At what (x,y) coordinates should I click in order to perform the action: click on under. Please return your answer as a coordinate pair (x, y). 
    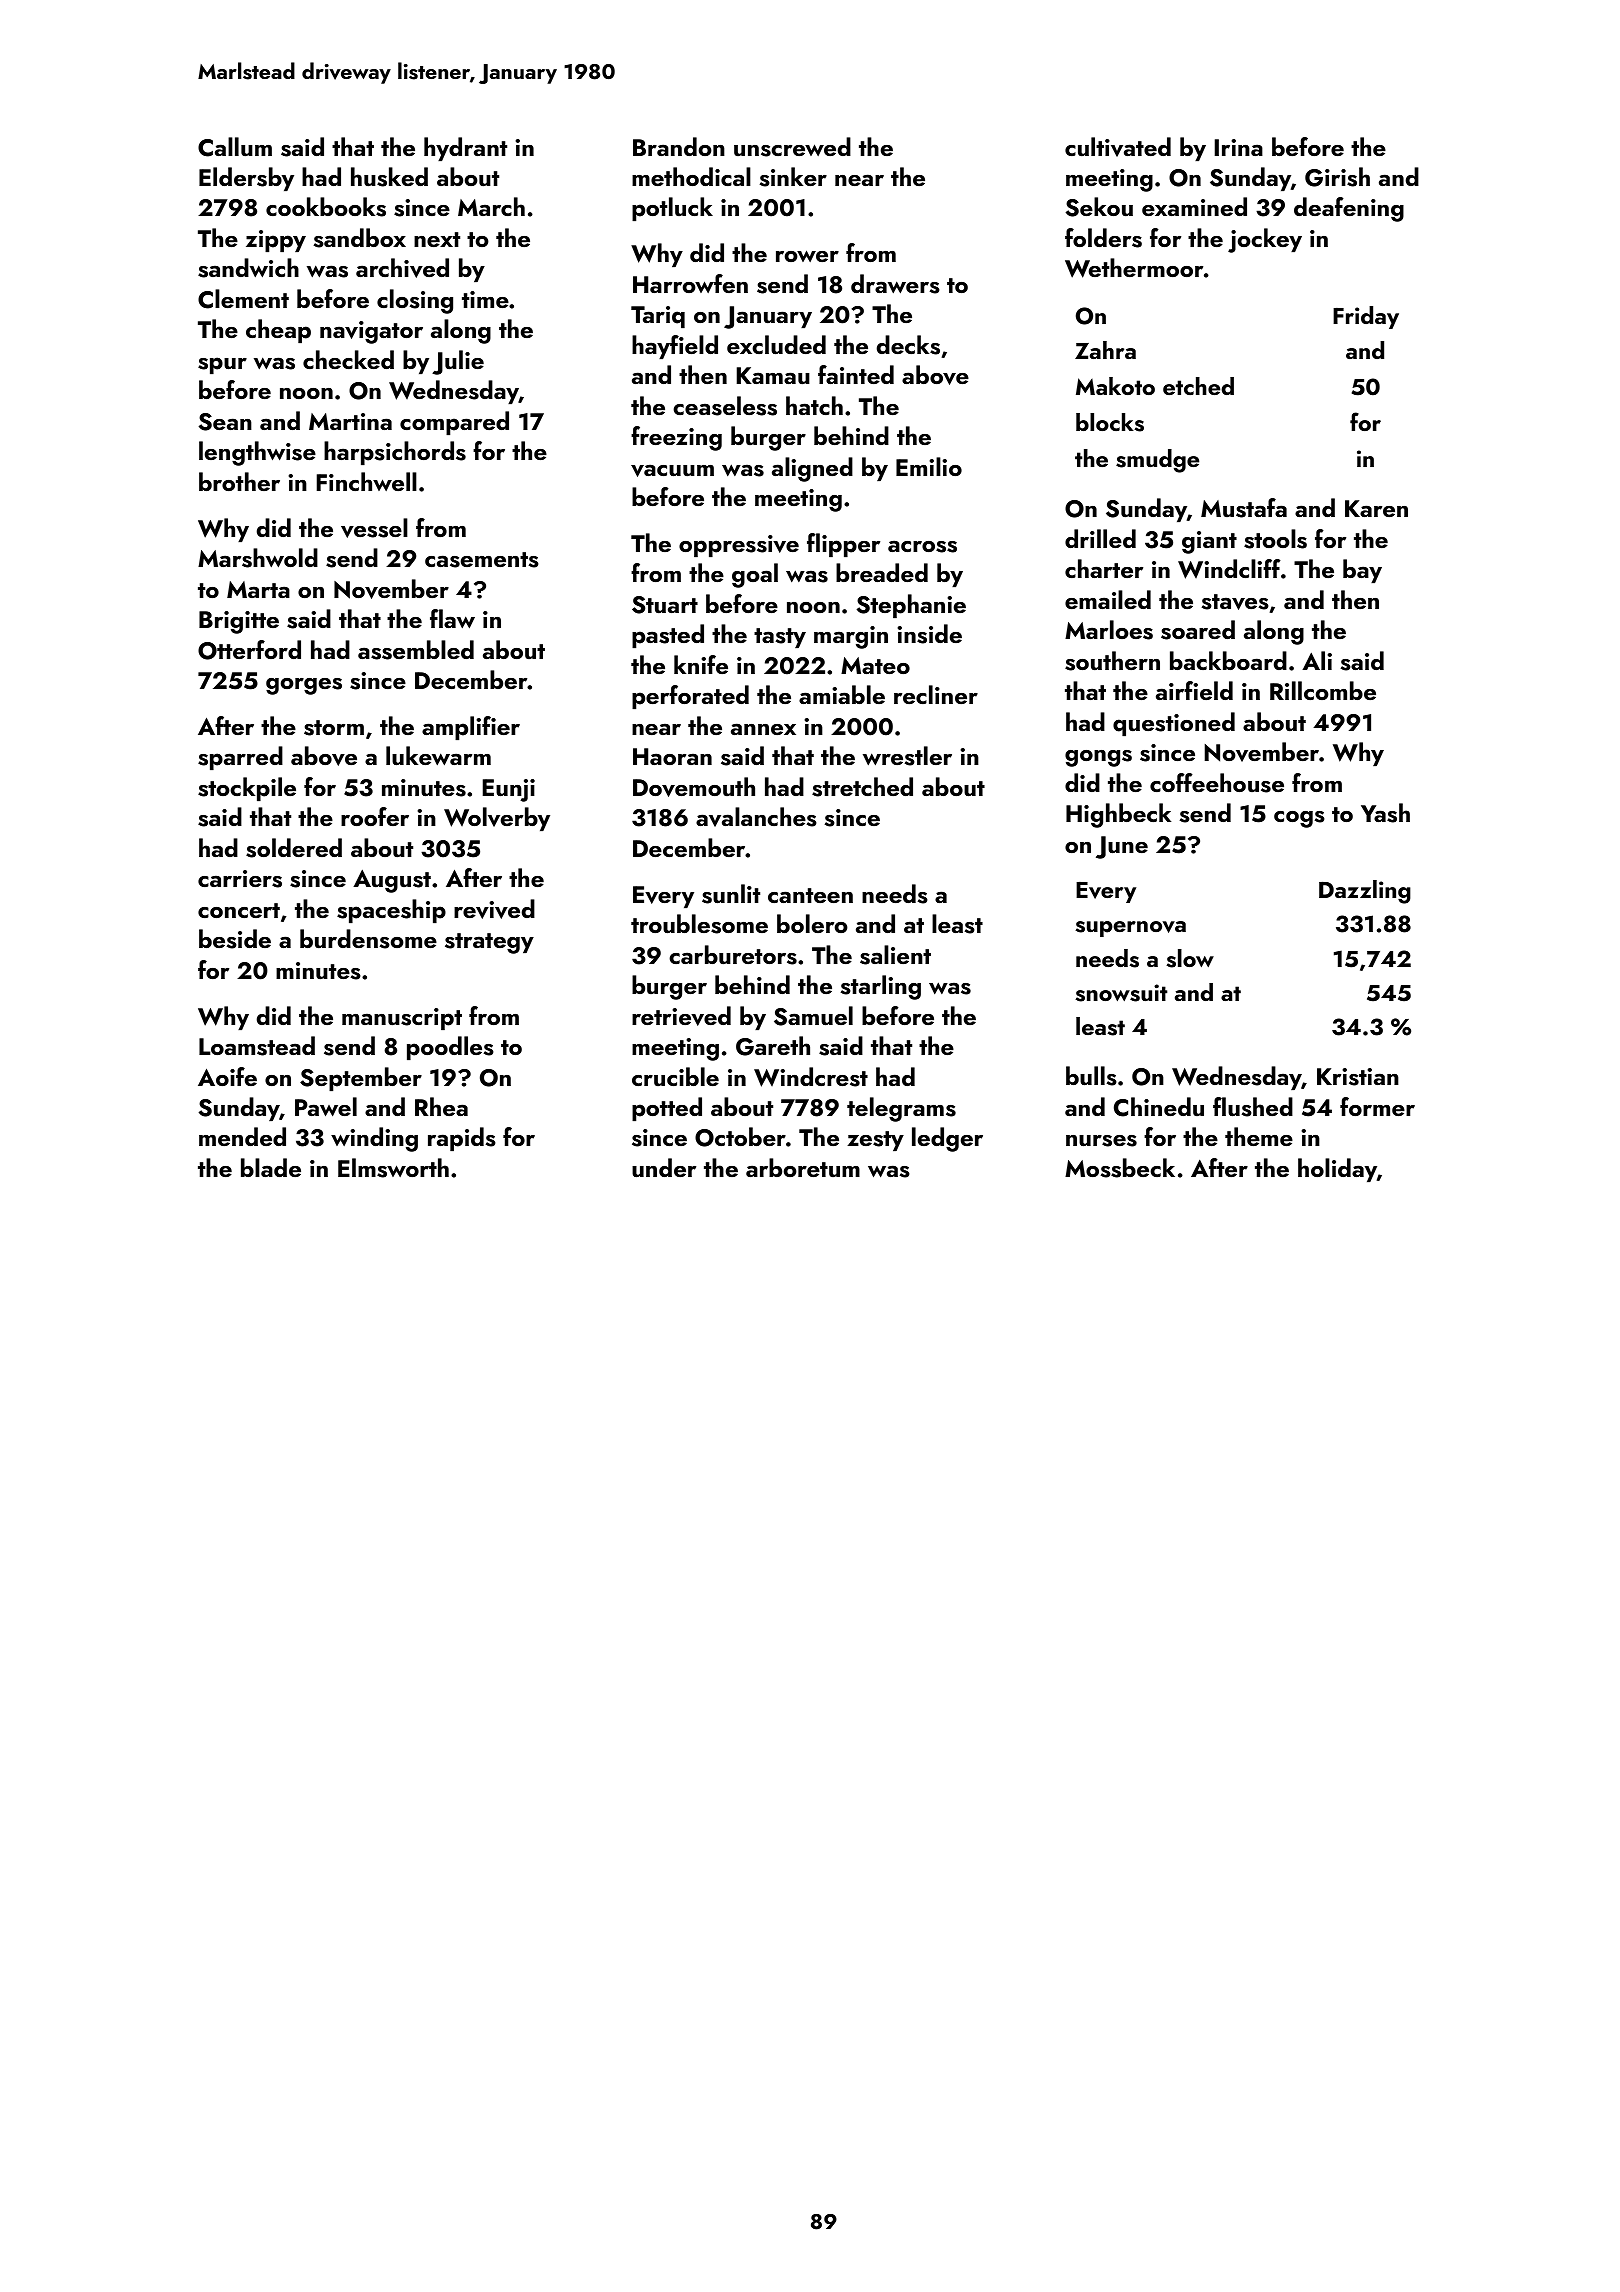
    Looking at the image, I should click on (664, 1168).
